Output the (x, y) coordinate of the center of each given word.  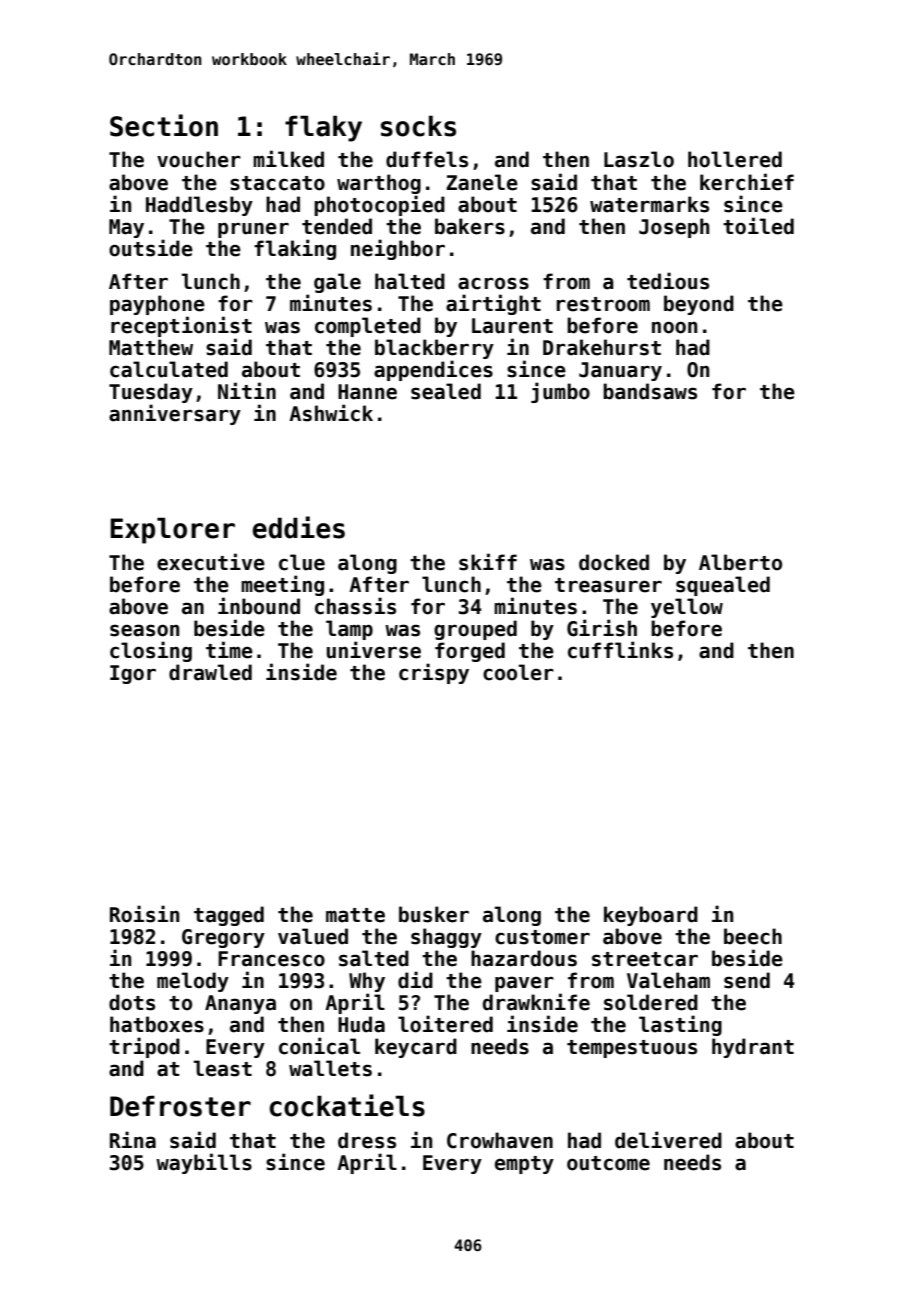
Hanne (367, 392)
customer (542, 937)
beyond (699, 305)
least (223, 1068)
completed (368, 327)
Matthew (151, 347)
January (620, 371)
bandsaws (650, 391)
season (144, 630)
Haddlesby (199, 206)
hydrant (753, 1048)
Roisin (144, 914)
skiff (488, 562)
